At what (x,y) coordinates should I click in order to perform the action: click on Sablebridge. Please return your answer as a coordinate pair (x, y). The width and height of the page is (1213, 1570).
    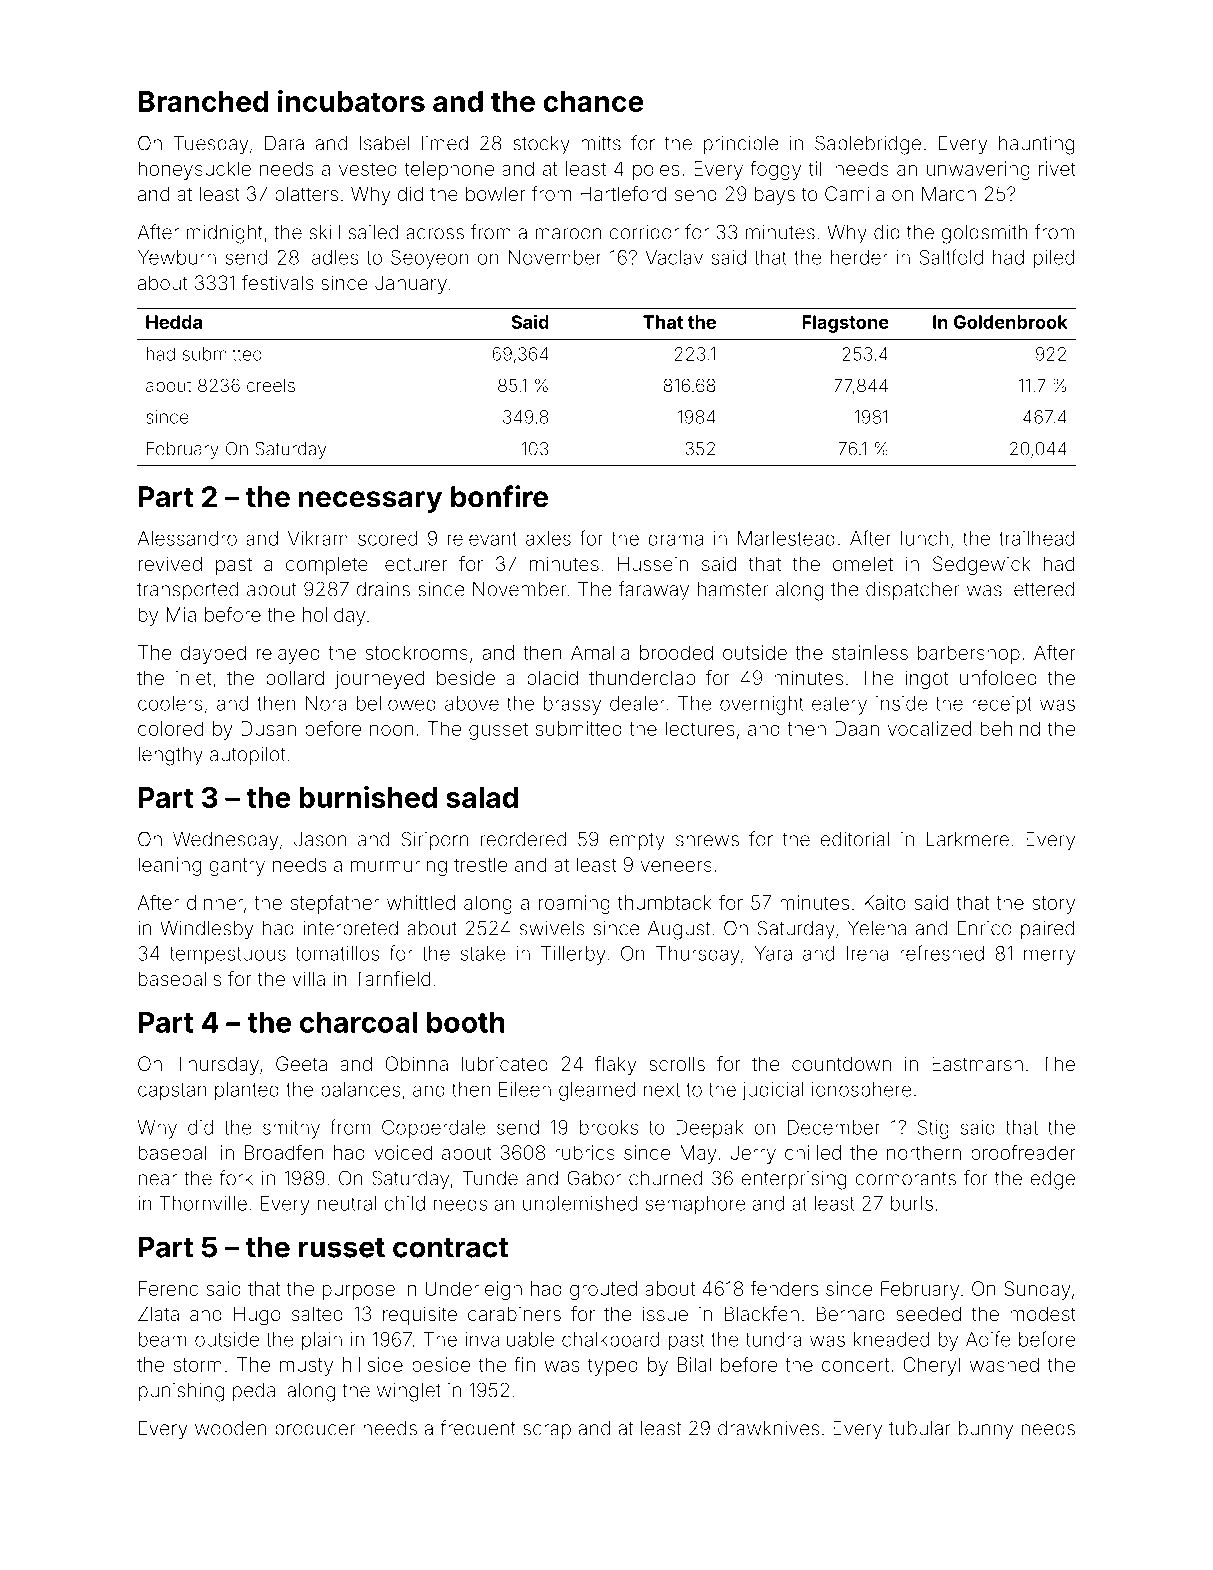
    Looking at the image, I should click on (868, 145).
